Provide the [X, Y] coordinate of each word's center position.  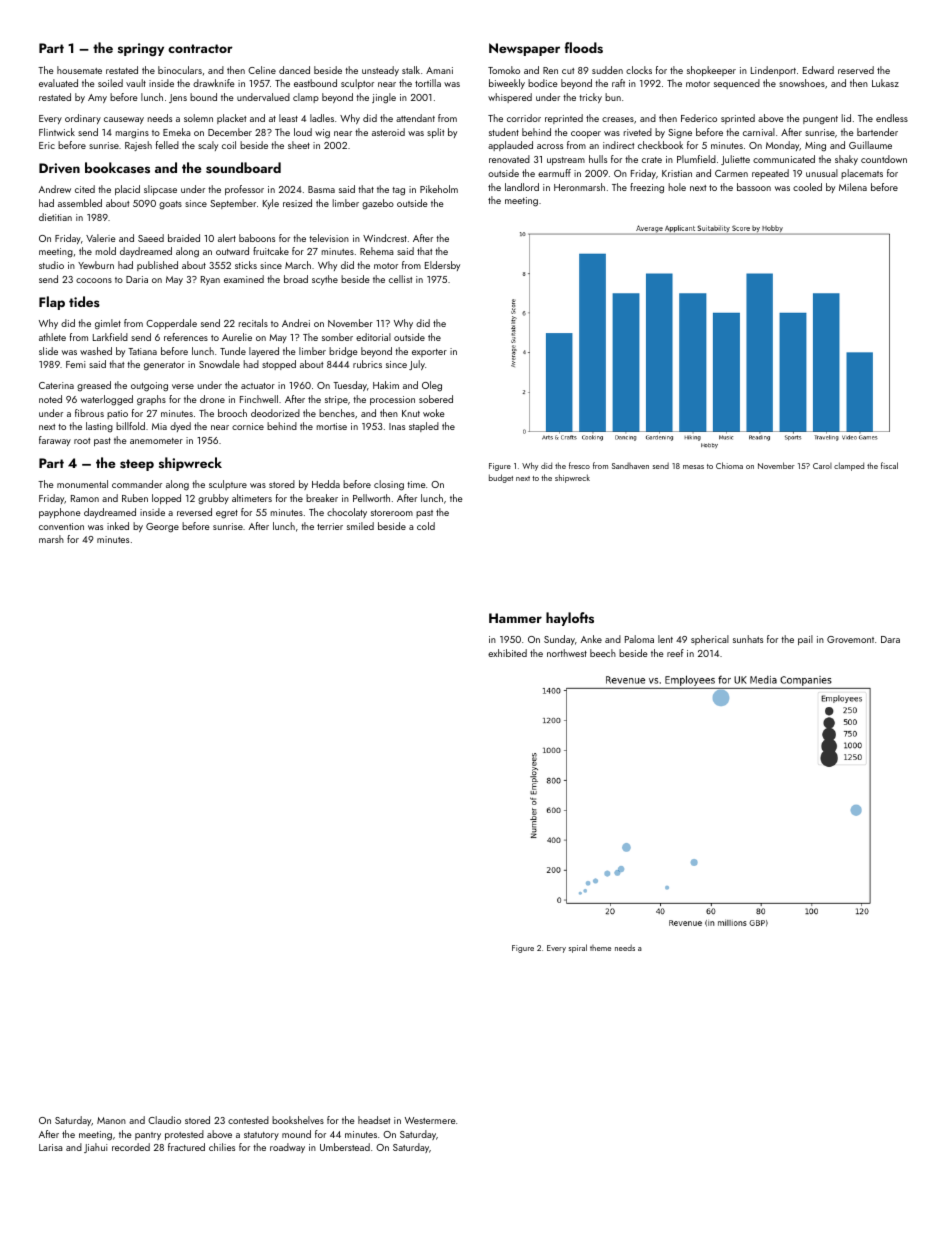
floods [583, 47]
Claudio [164, 1120]
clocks [639, 70]
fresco [579, 465]
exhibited [507, 653]
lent [665, 639]
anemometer [156, 441]
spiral [578, 948]
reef [675, 653]
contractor [200, 48]
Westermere [430, 1120]
